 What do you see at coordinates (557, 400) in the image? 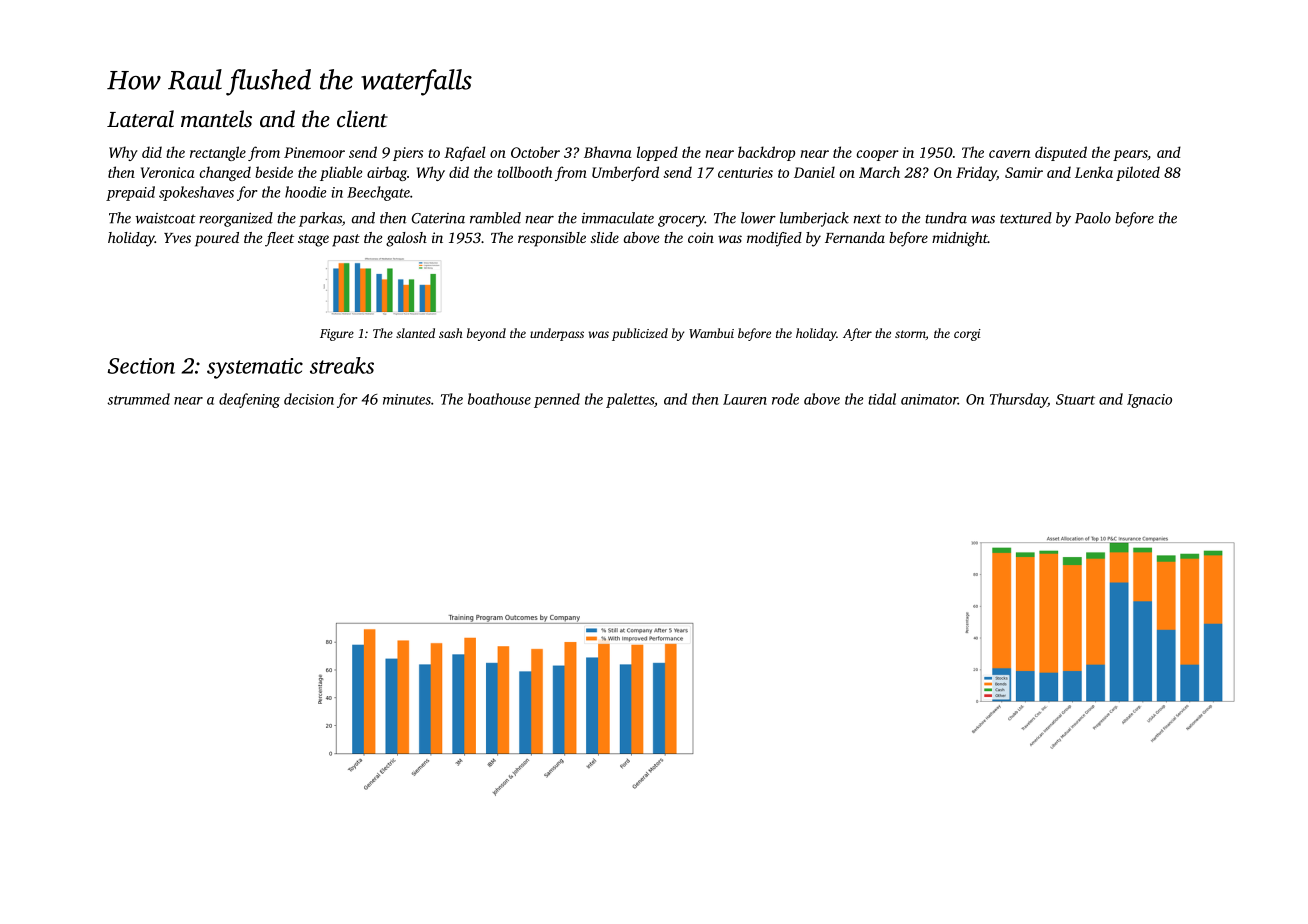
I see `penned` at bounding box center [557, 400].
